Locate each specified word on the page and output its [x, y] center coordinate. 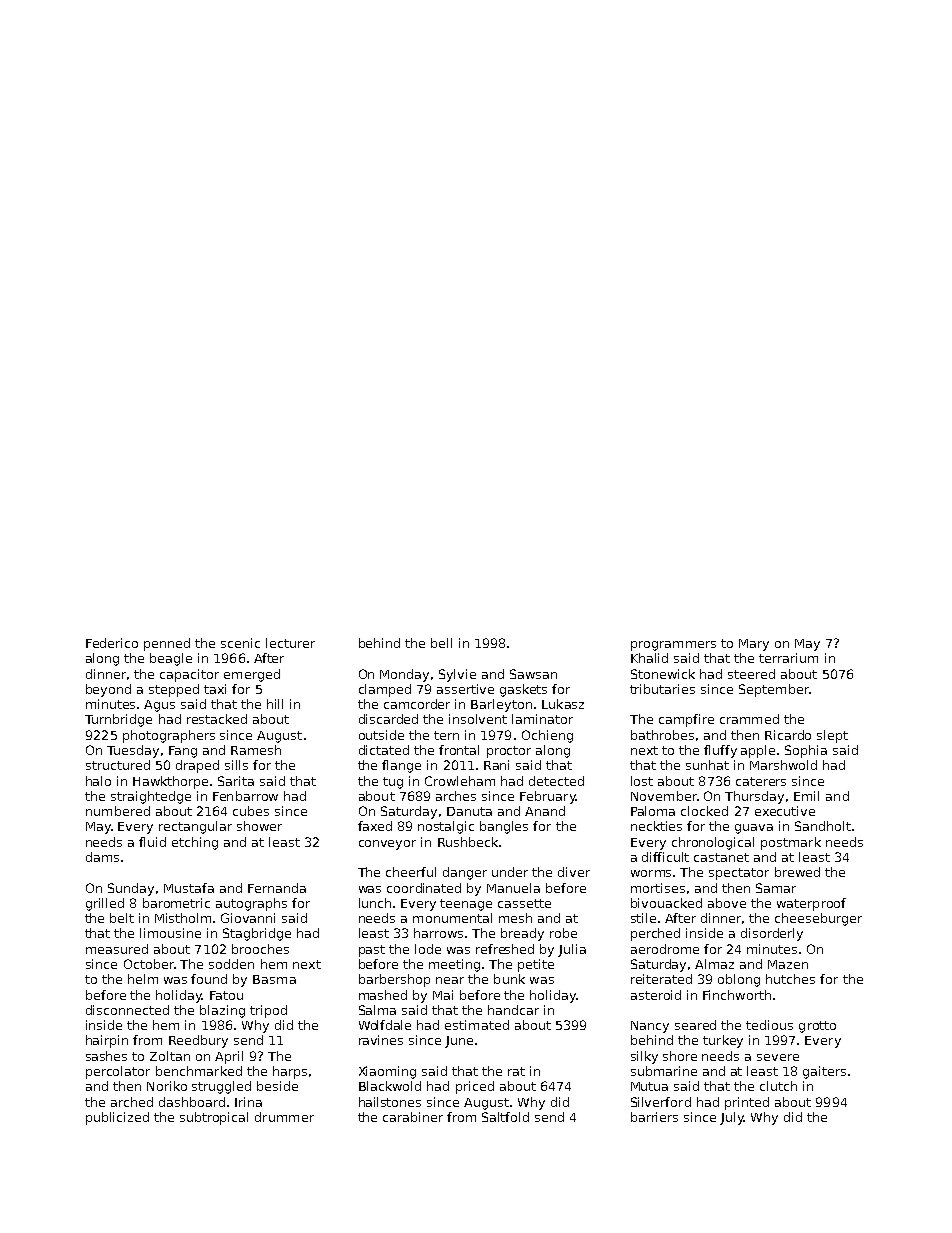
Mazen [788, 964]
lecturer [290, 643]
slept [832, 736]
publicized [117, 1118]
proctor [509, 752]
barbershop [394, 980]
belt [122, 918]
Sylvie [457, 675]
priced [475, 1087]
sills [236, 765]
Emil [806, 796]
